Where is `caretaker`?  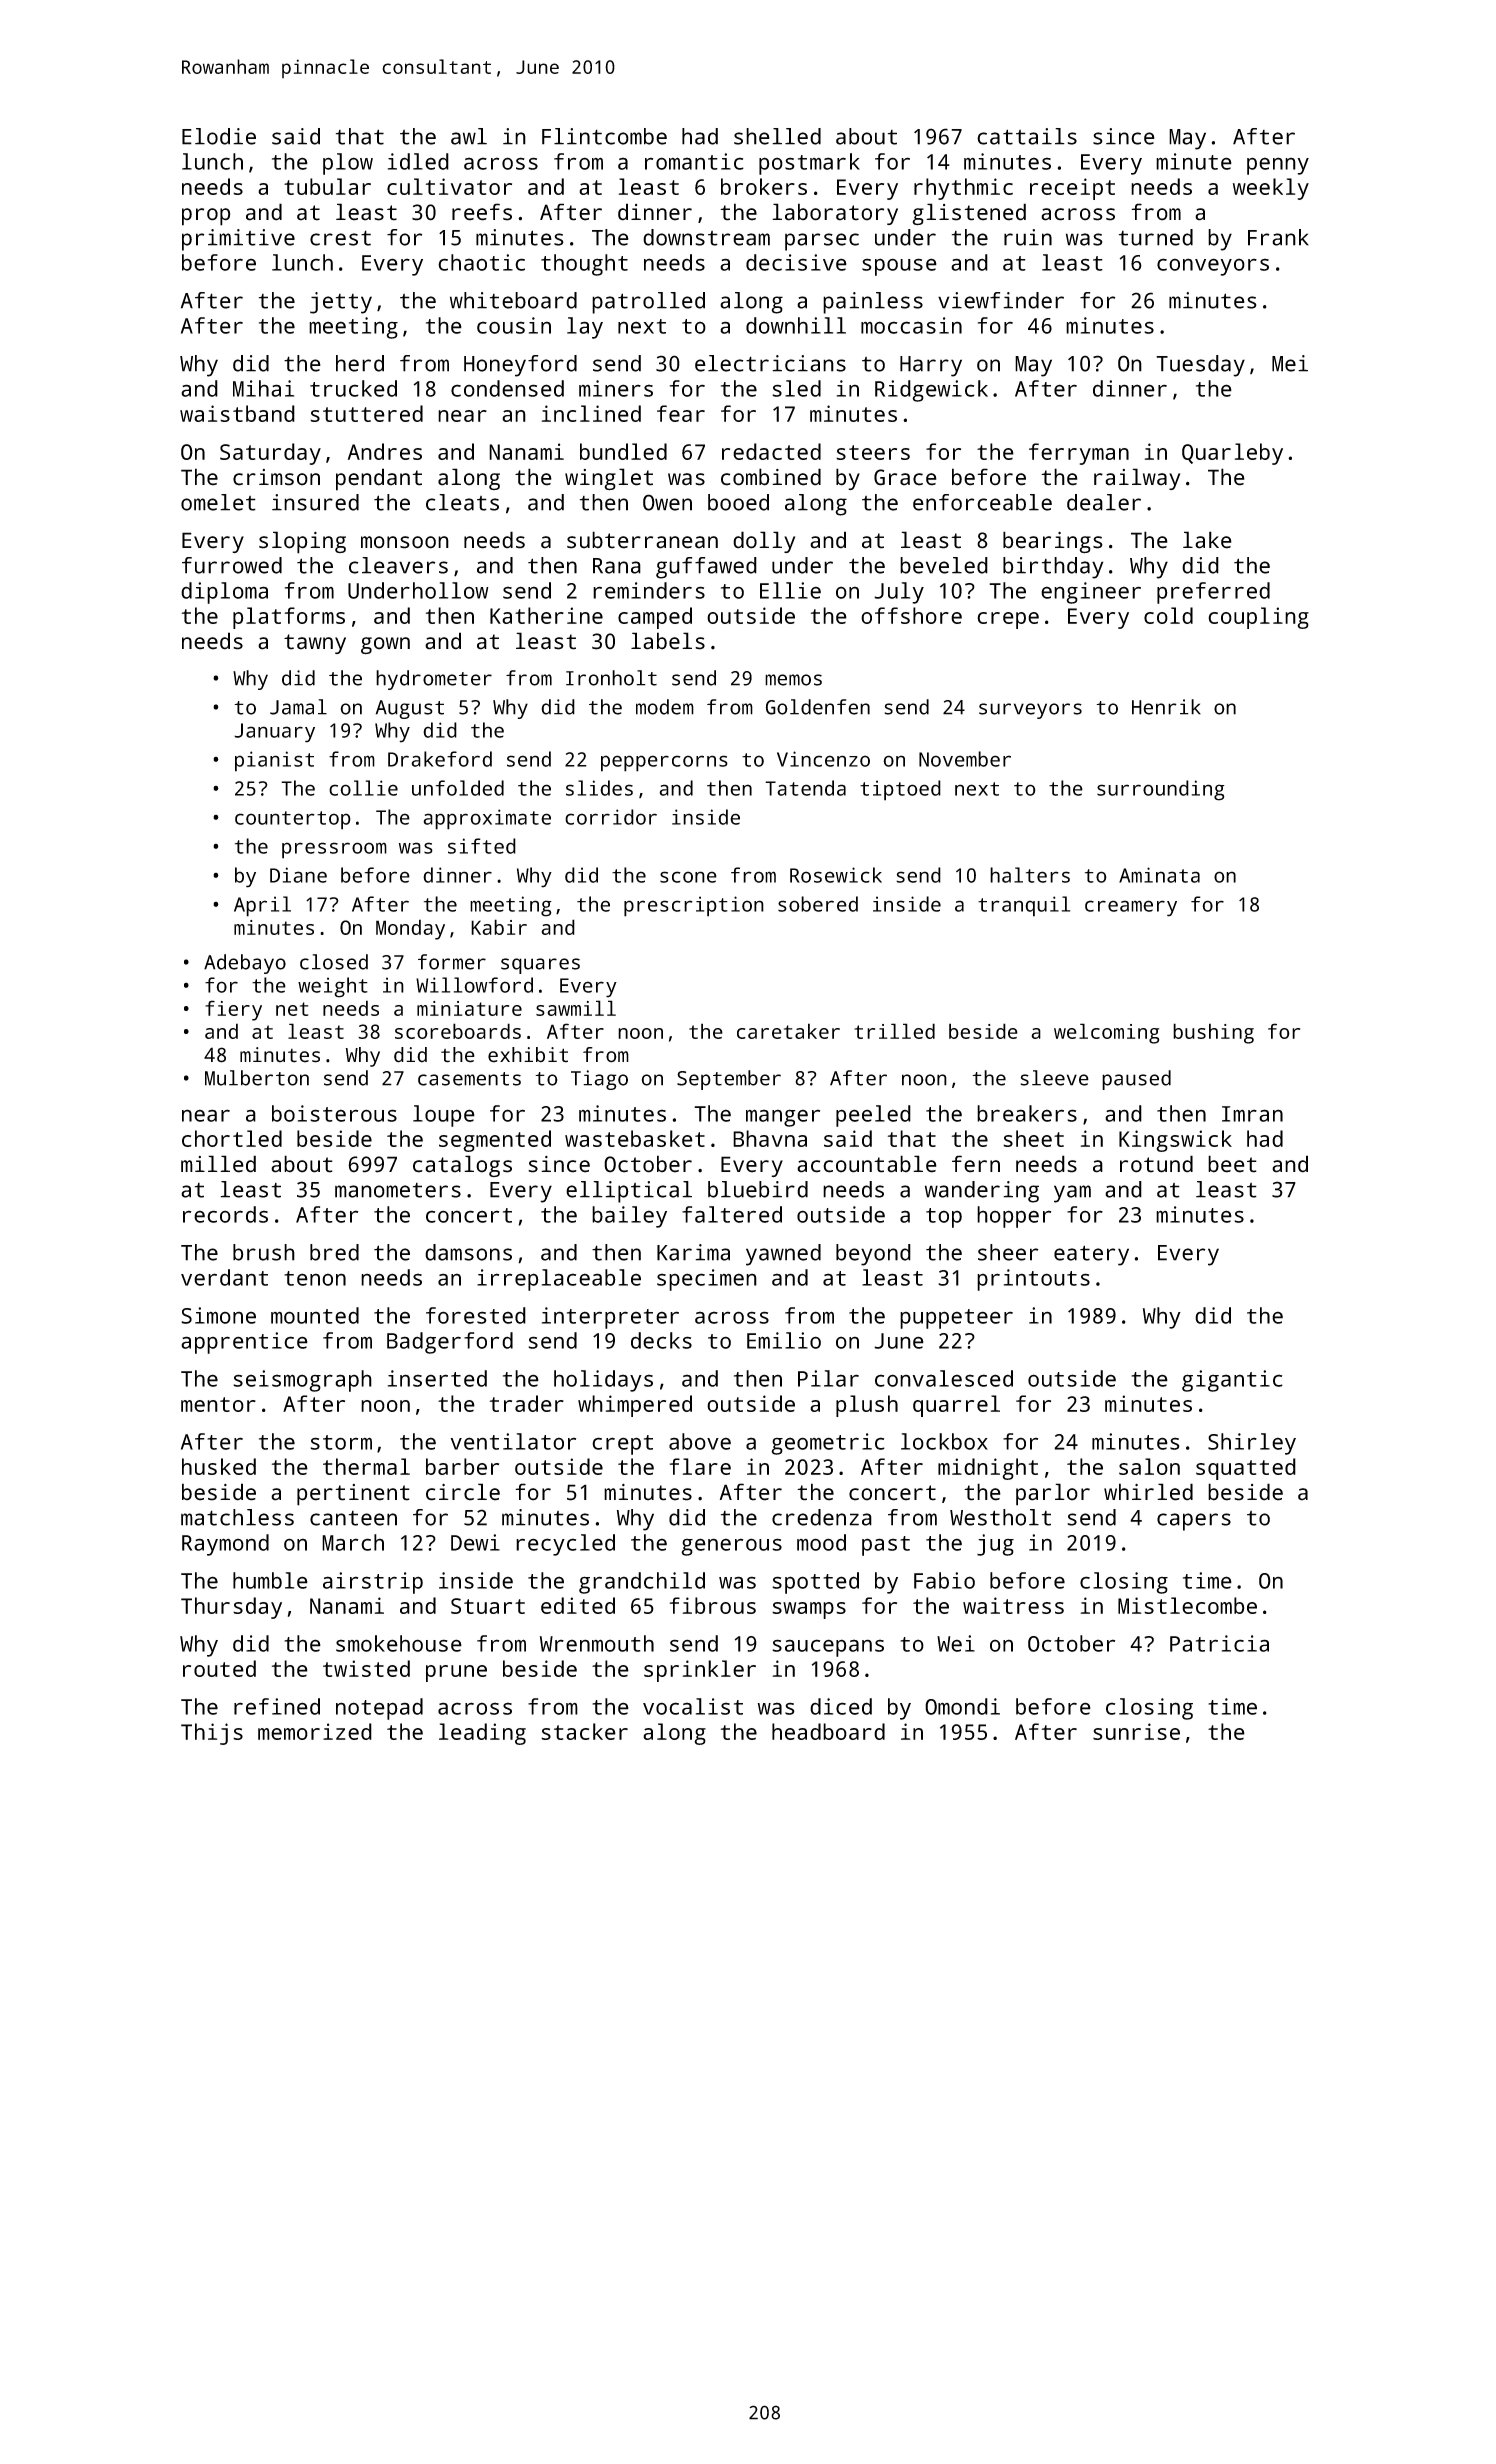 caretaker is located at coordinates (788, 1031).
